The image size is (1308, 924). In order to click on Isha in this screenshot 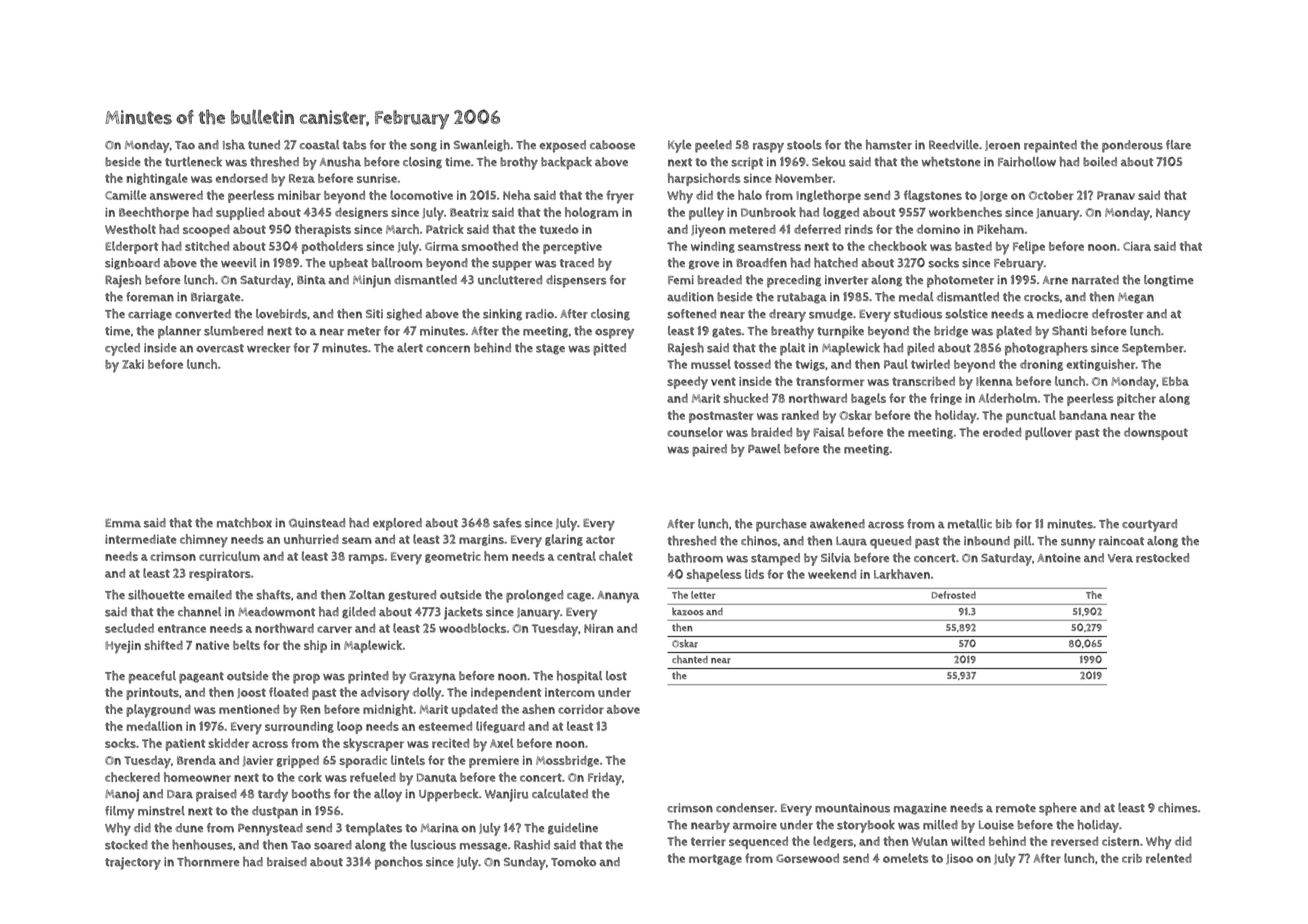, I will do `click(234, 145)`.
